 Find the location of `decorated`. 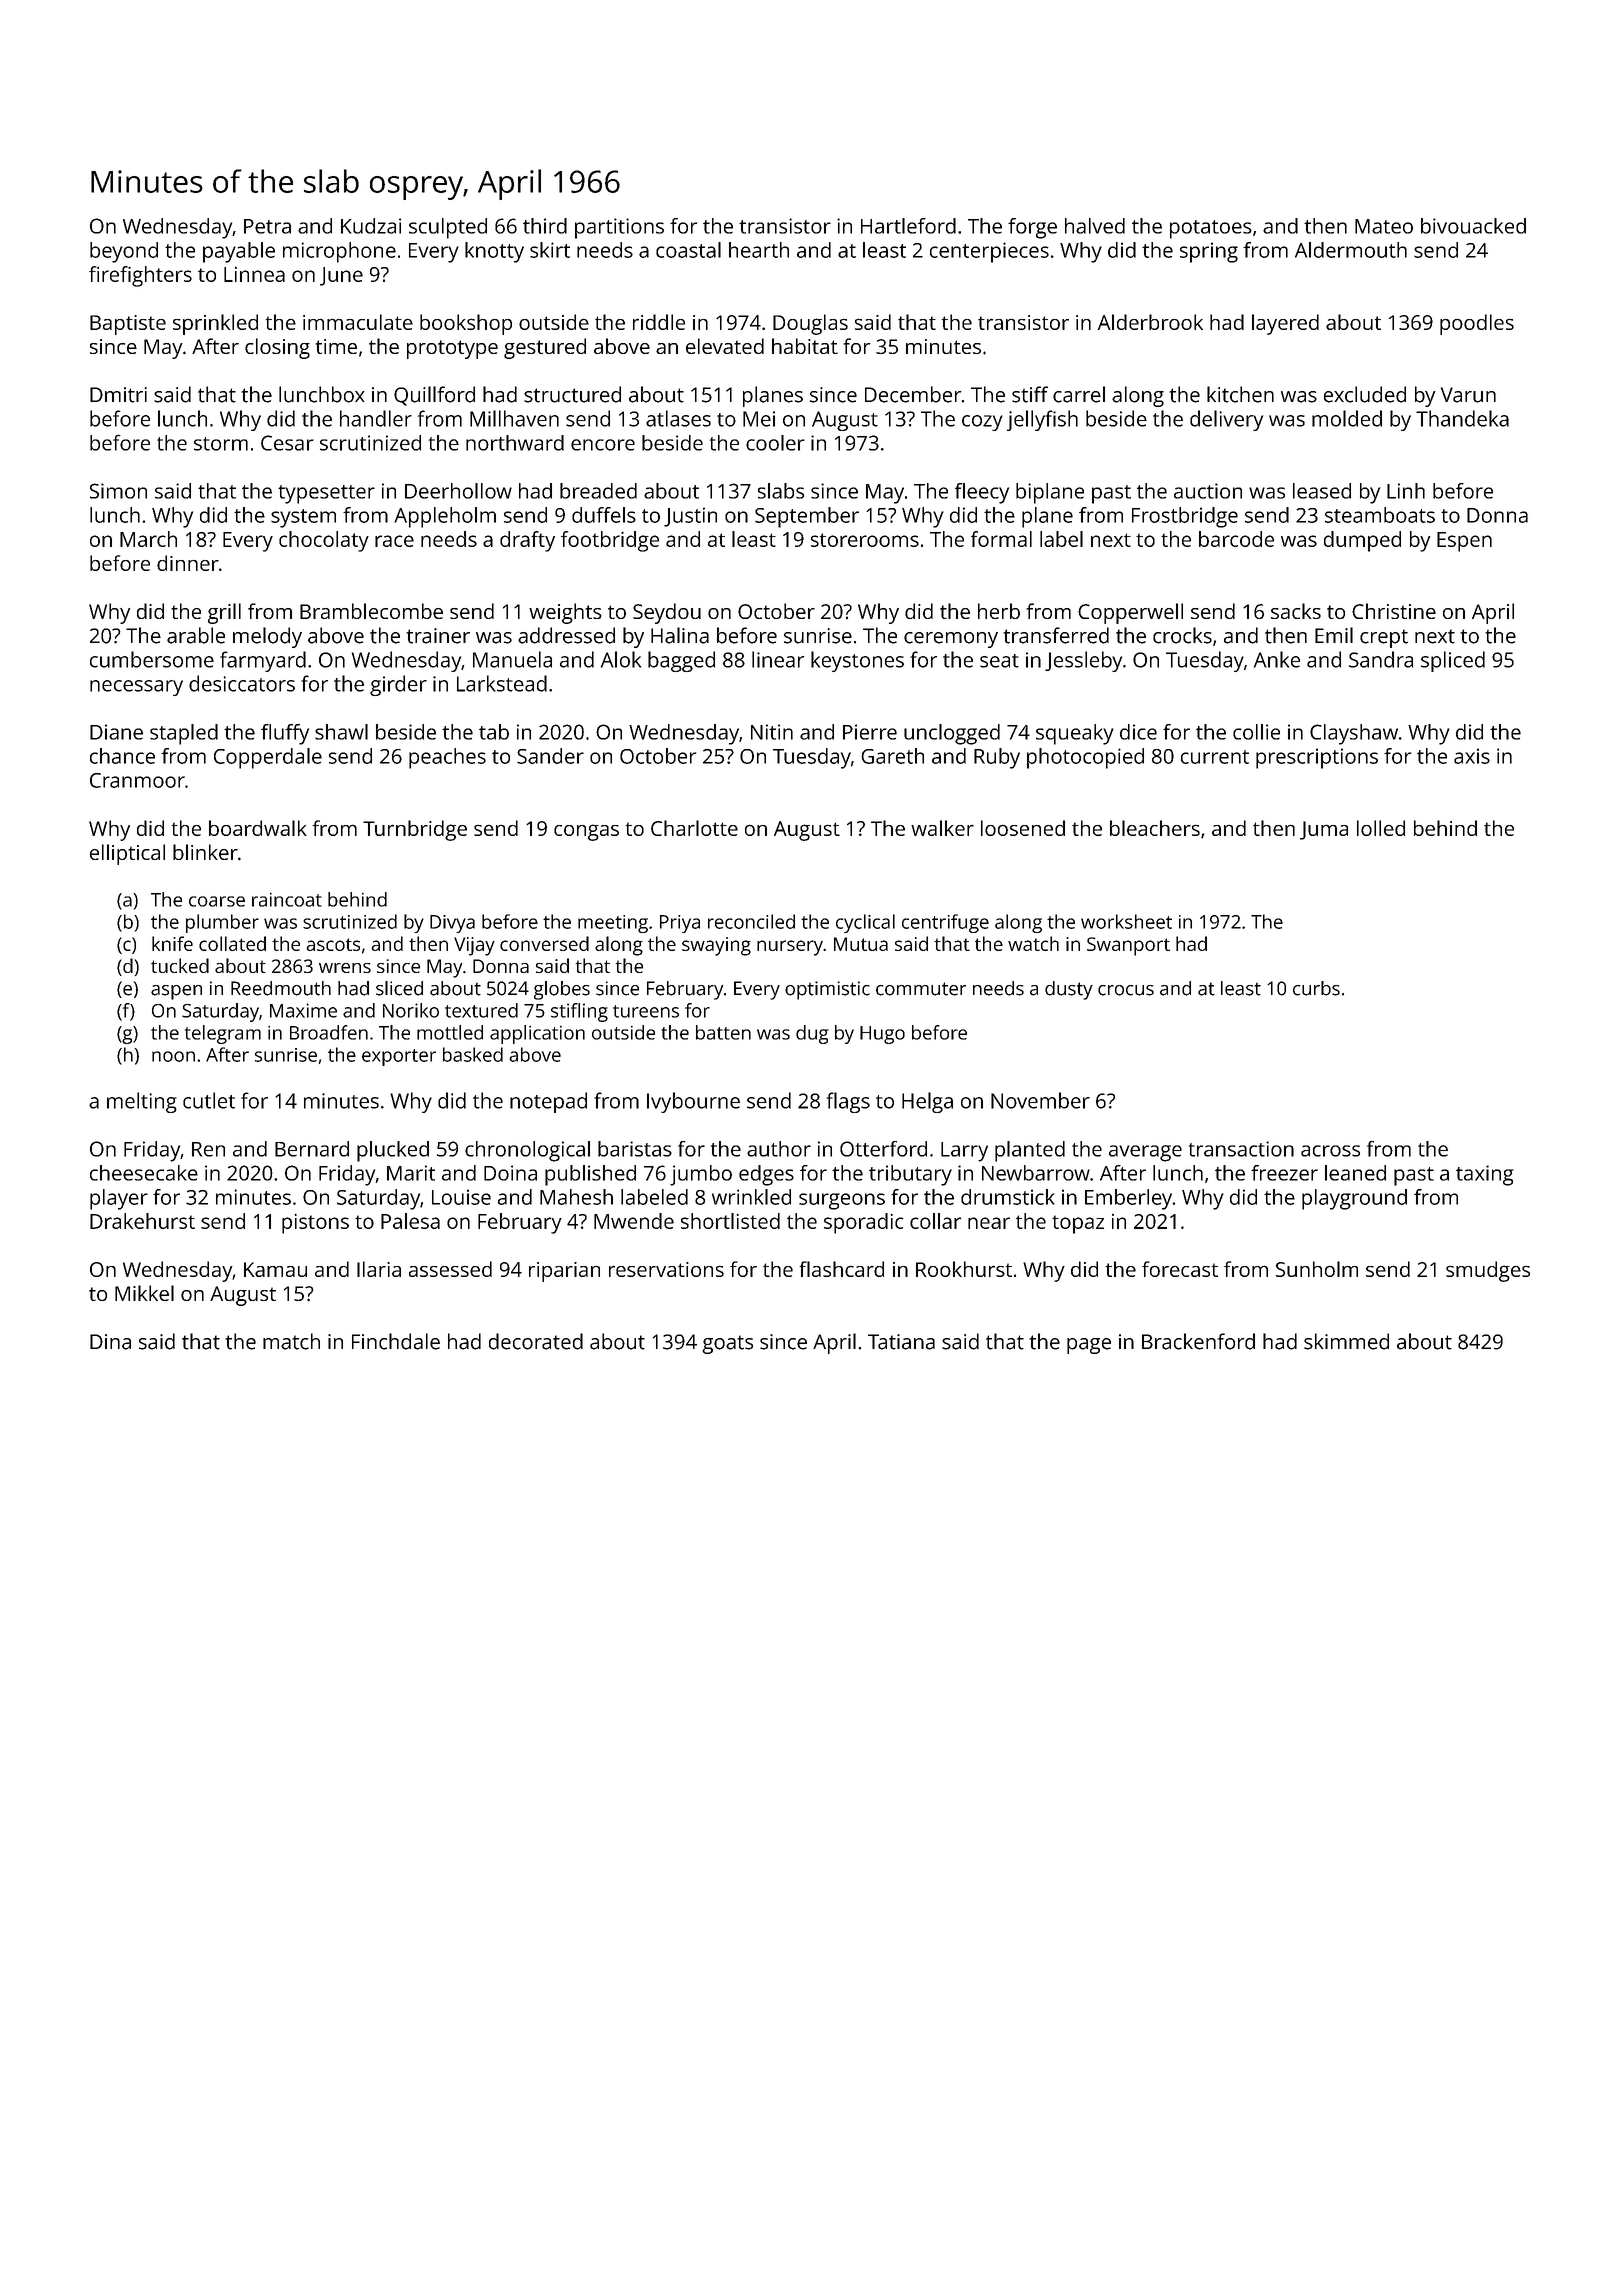

decorated is located at coordinates (536, 1341).
